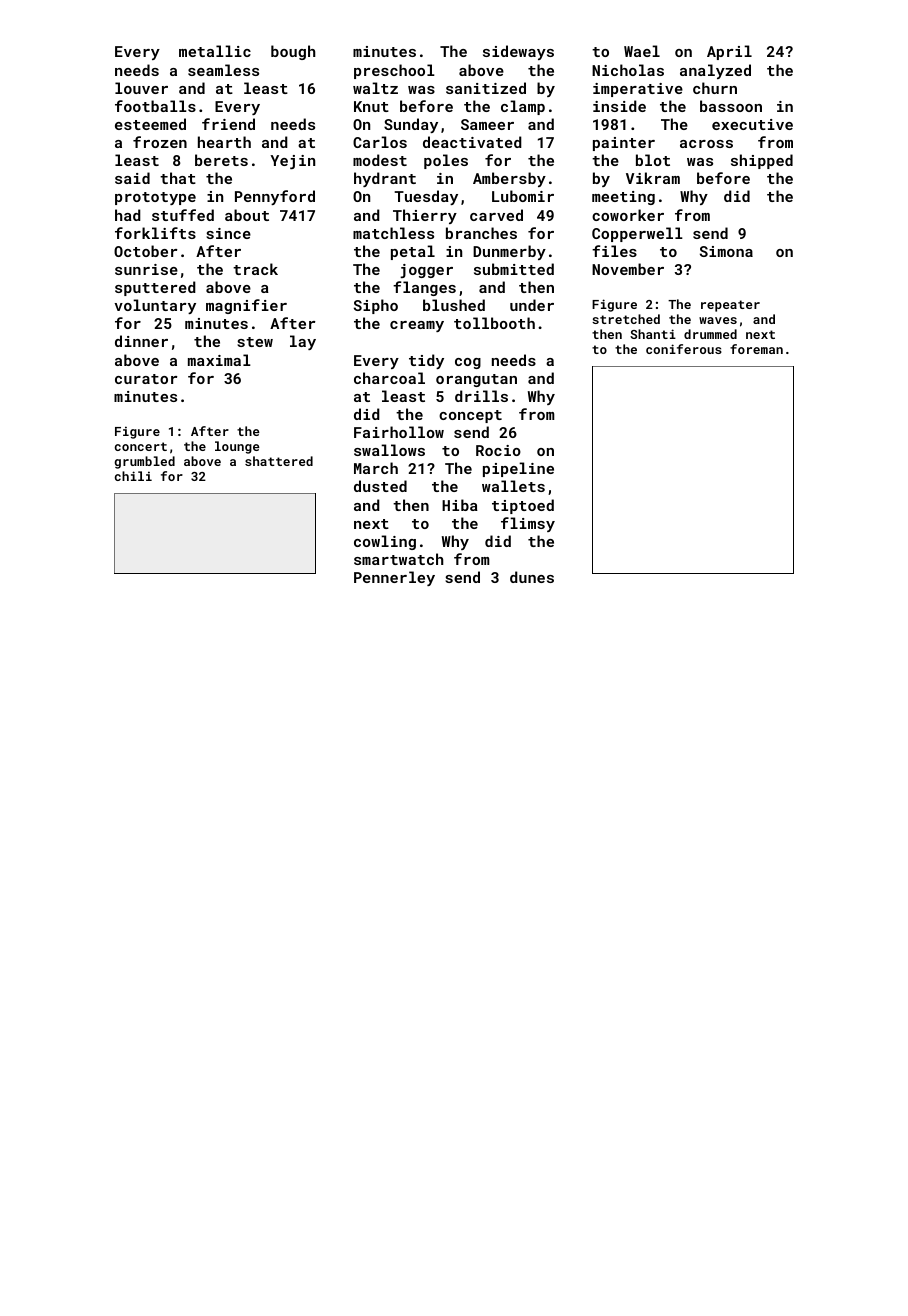  I want to click on clamp, so click(523, 107).
